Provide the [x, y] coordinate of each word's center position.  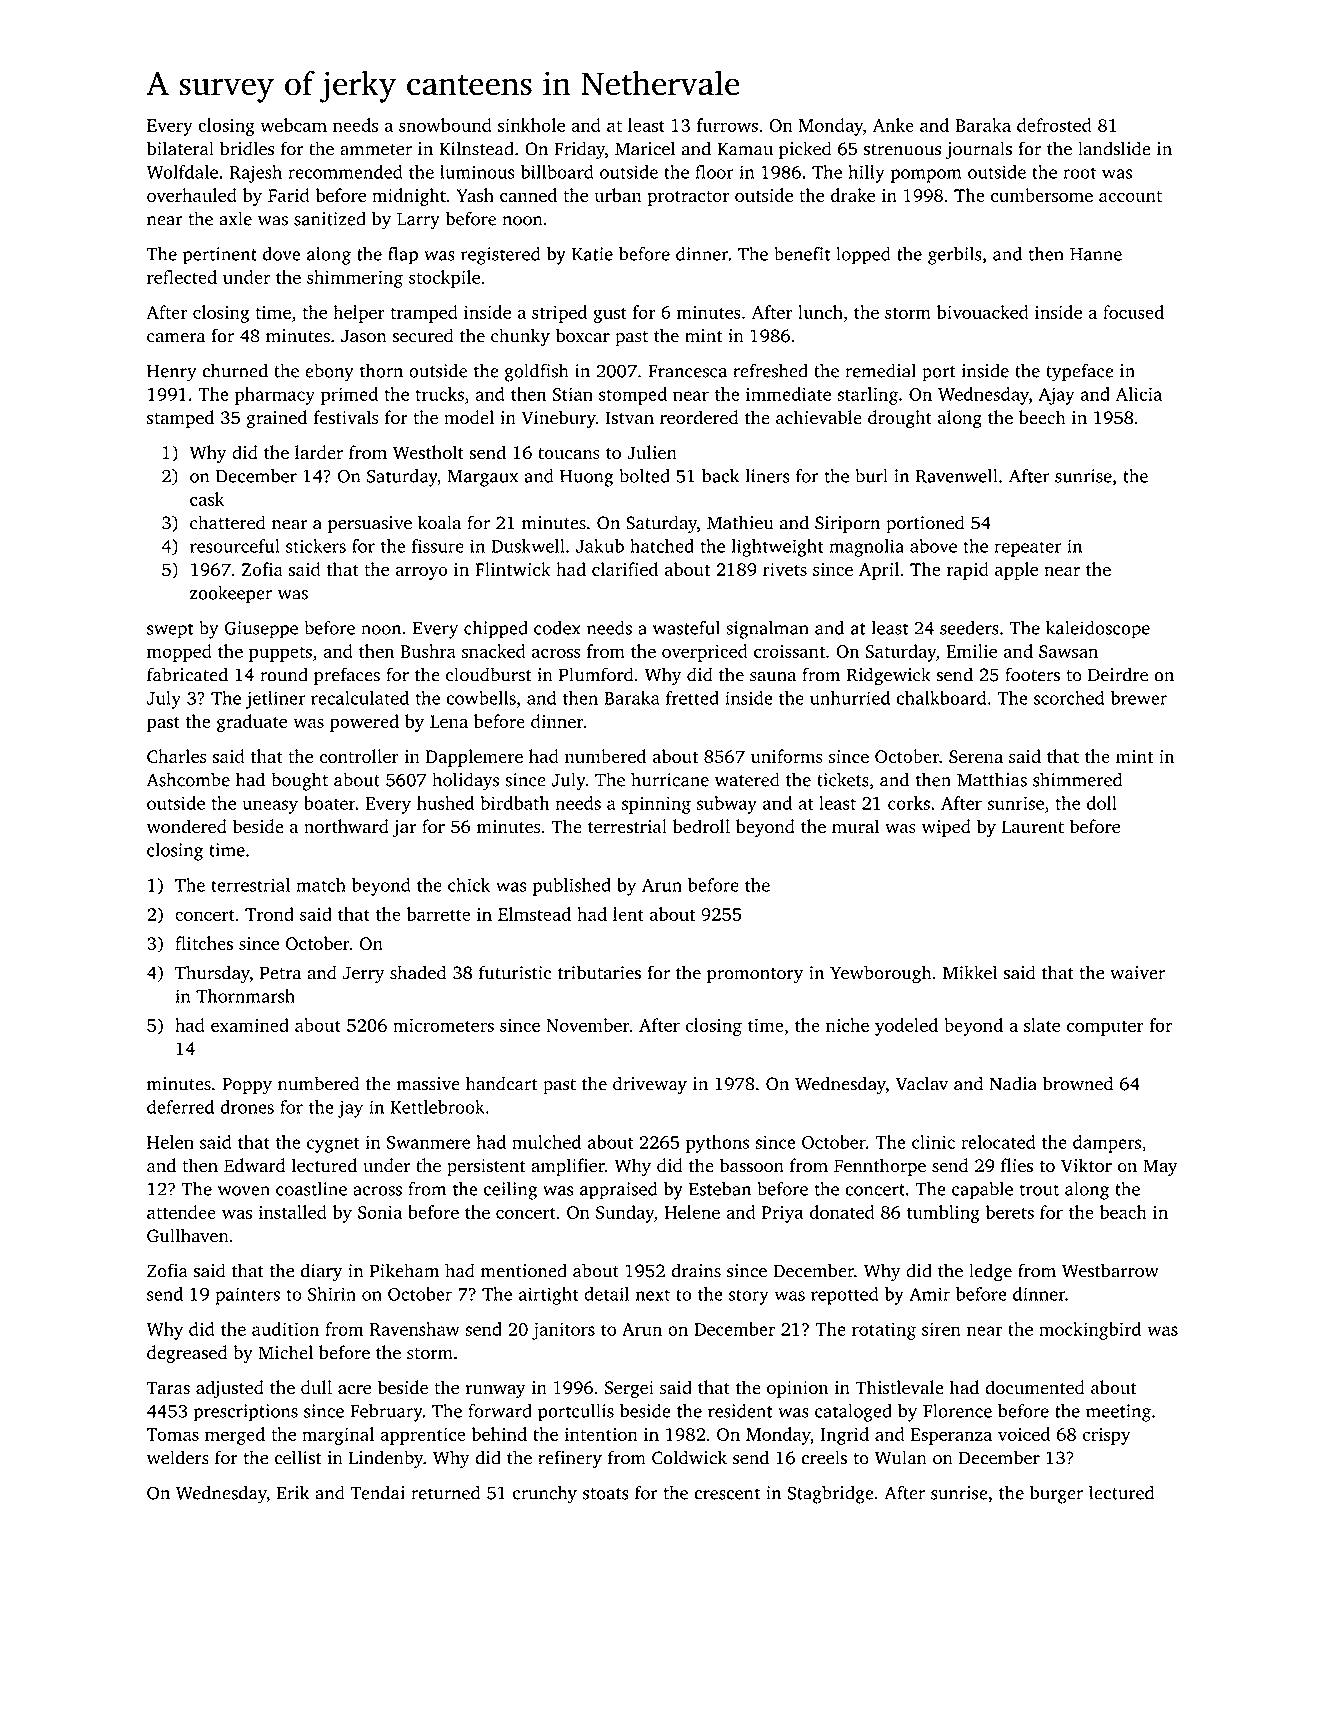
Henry [172, 373]
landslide [1114, 148]
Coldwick [689, 1457]
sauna [773, 677]
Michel [286, 1352]
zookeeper [231, 594]
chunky [520, 337]
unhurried [850, 698]
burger [1056, 1494]
